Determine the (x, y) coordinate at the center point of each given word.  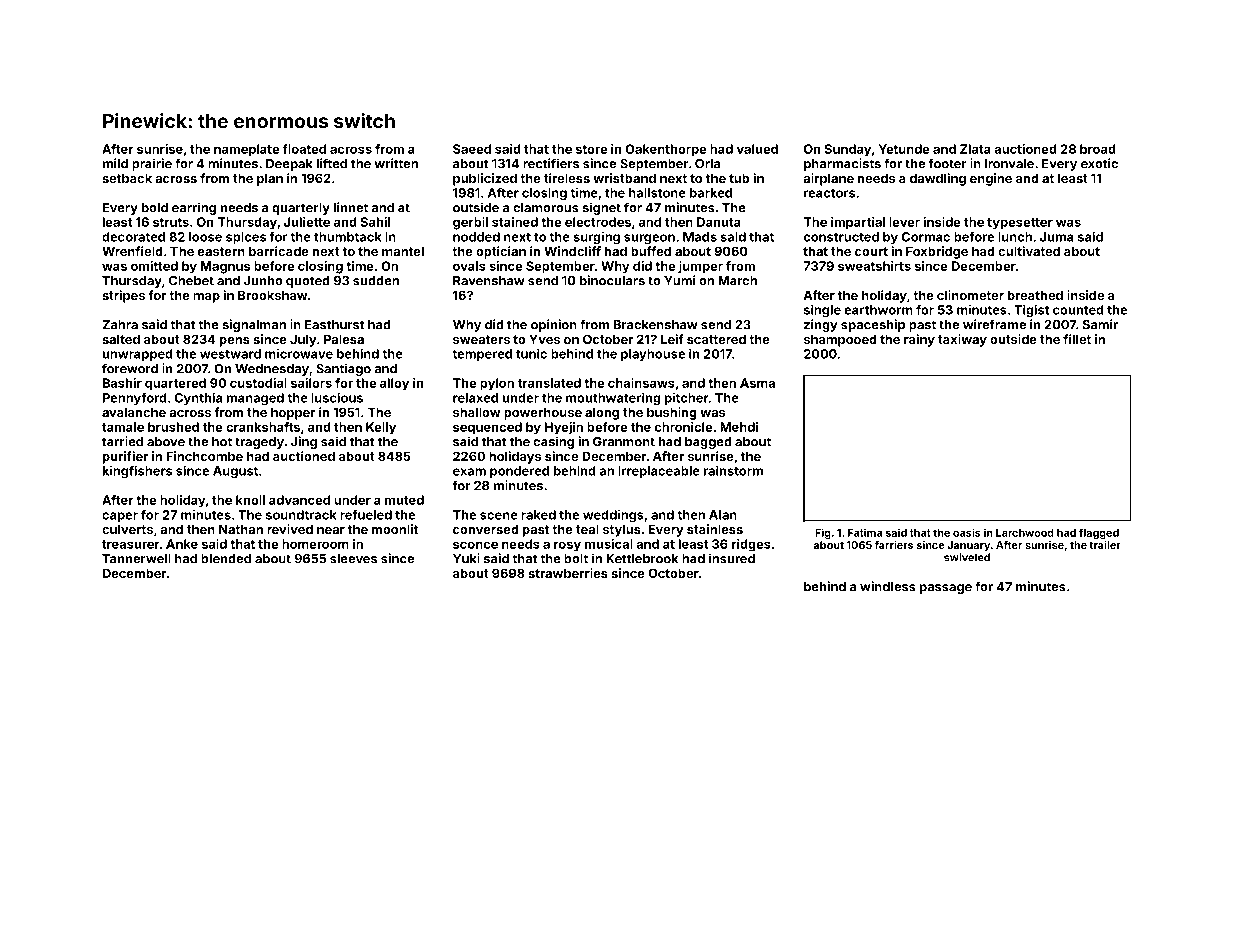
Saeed (472, 149)
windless (888, 586)
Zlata (975, 149)
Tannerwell (136, 559)
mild (115, 163)
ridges (751, 545)
